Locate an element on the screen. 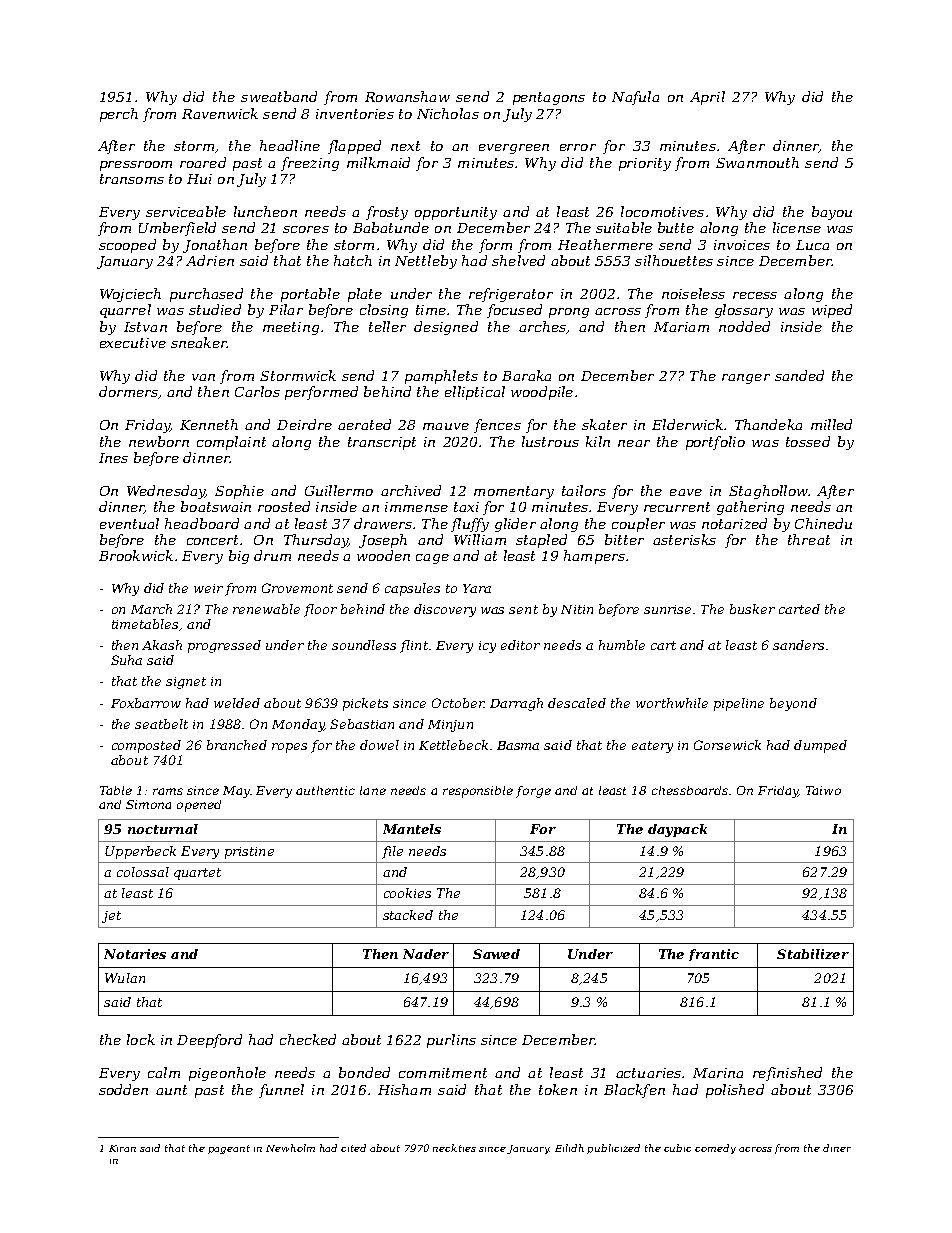 Image resolution: width=952 pixels, height=1233 pixels. executive is located at coordinates (133, 343).
